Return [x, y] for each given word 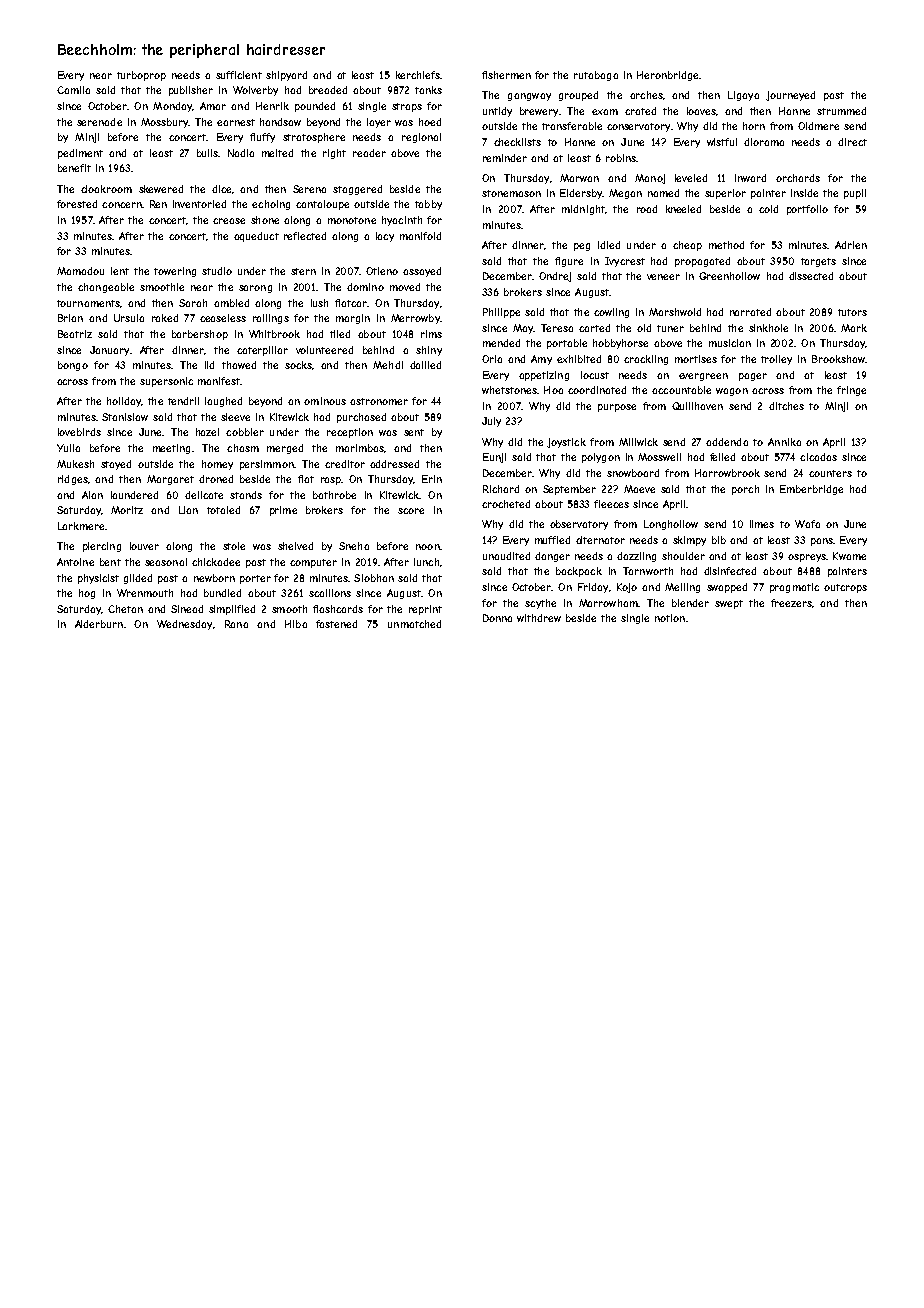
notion [670, 618]
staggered [357, 190]
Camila [73, 90]
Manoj [650, 179]
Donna [497, 618]
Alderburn [99, 624]
